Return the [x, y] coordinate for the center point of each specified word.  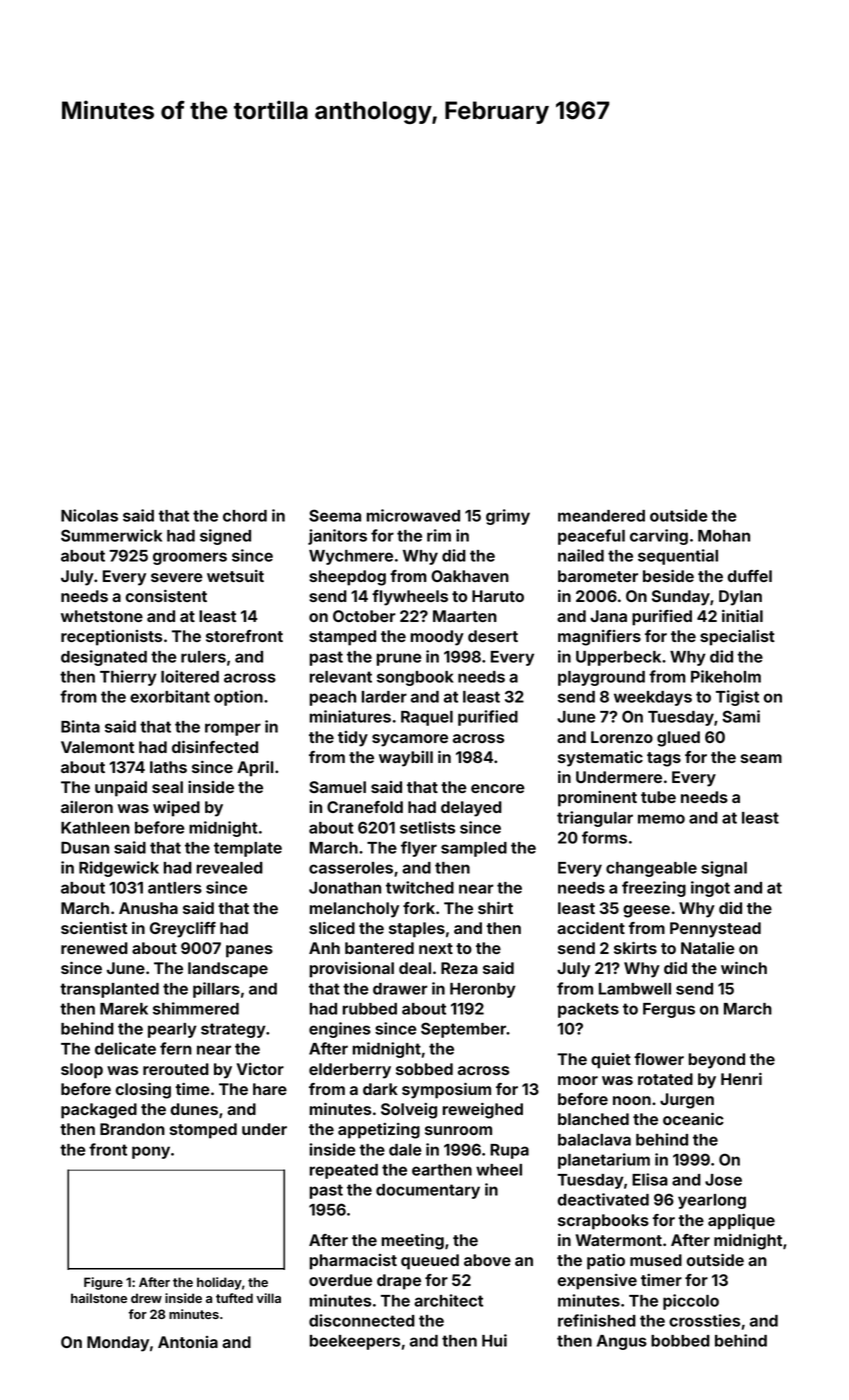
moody [437, 638]
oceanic [693, 1119]
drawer [400, 989]
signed [225, 537]
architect [448, 1300]
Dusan [85, 847]
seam [761, 758]
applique [741, 1222]
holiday [219, 1283]
